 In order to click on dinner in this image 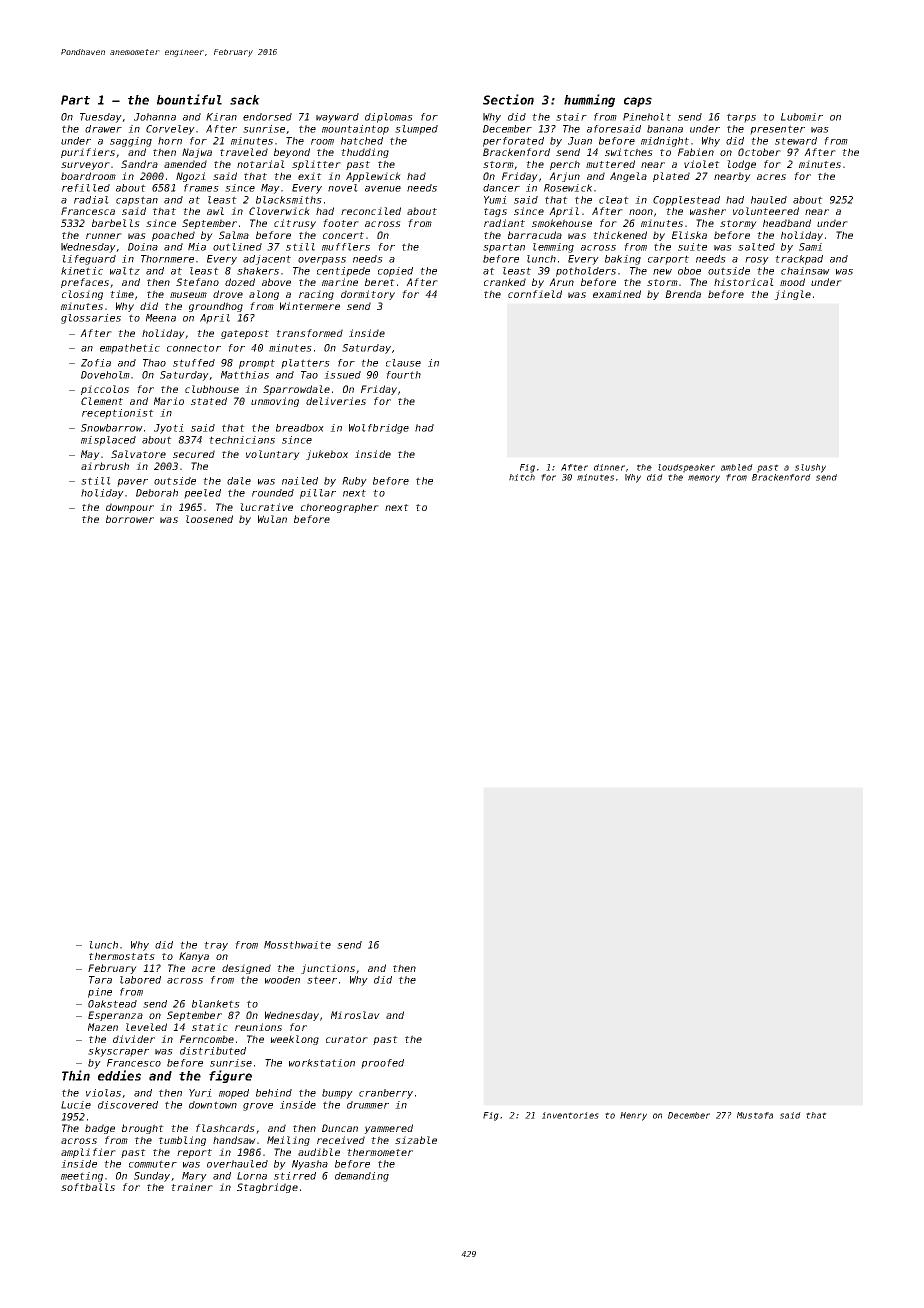, I will do `click(609, 467)`.
